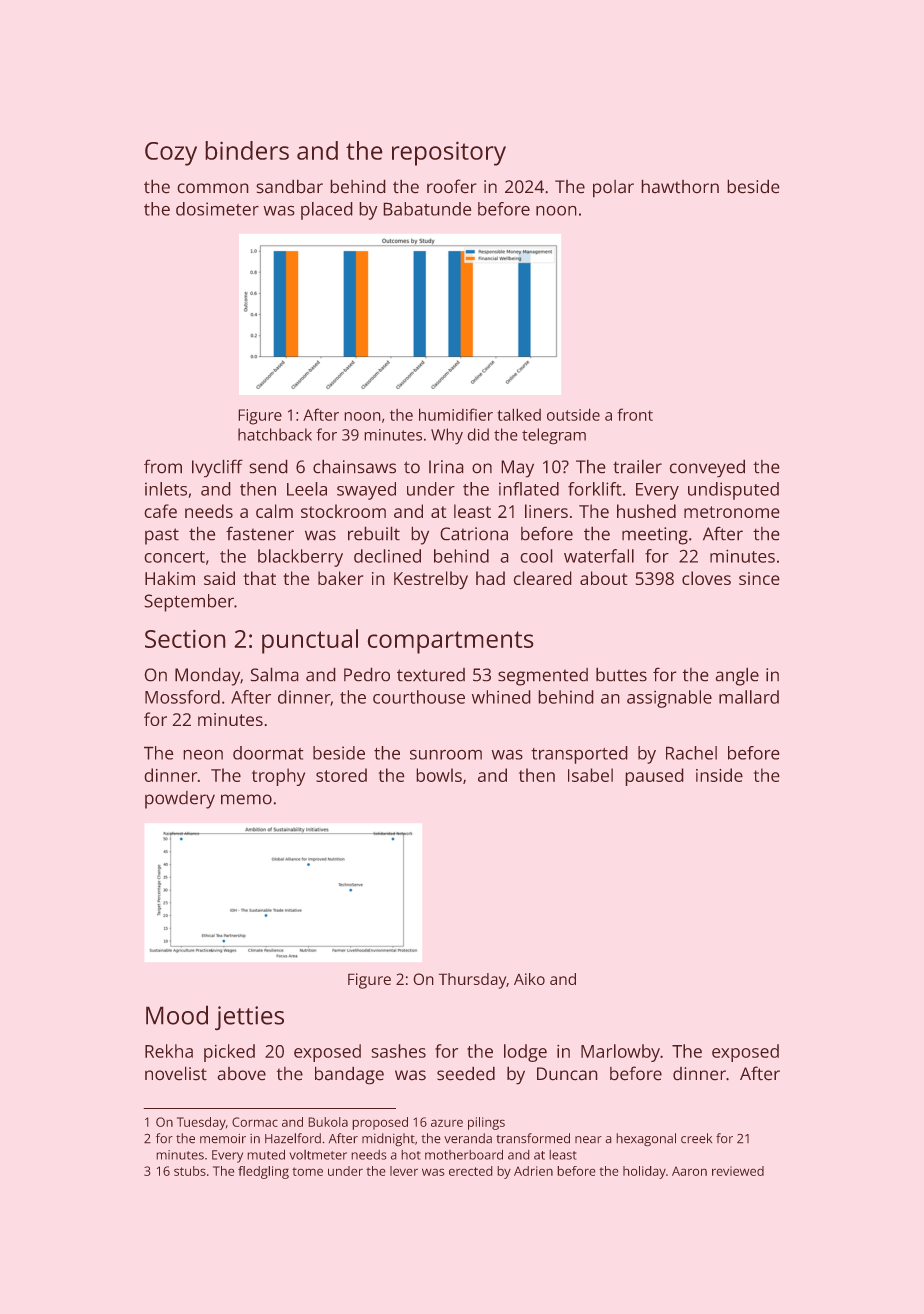  Describe the element at coordinates (579, 755) in the page. I see `transported` at that location.
